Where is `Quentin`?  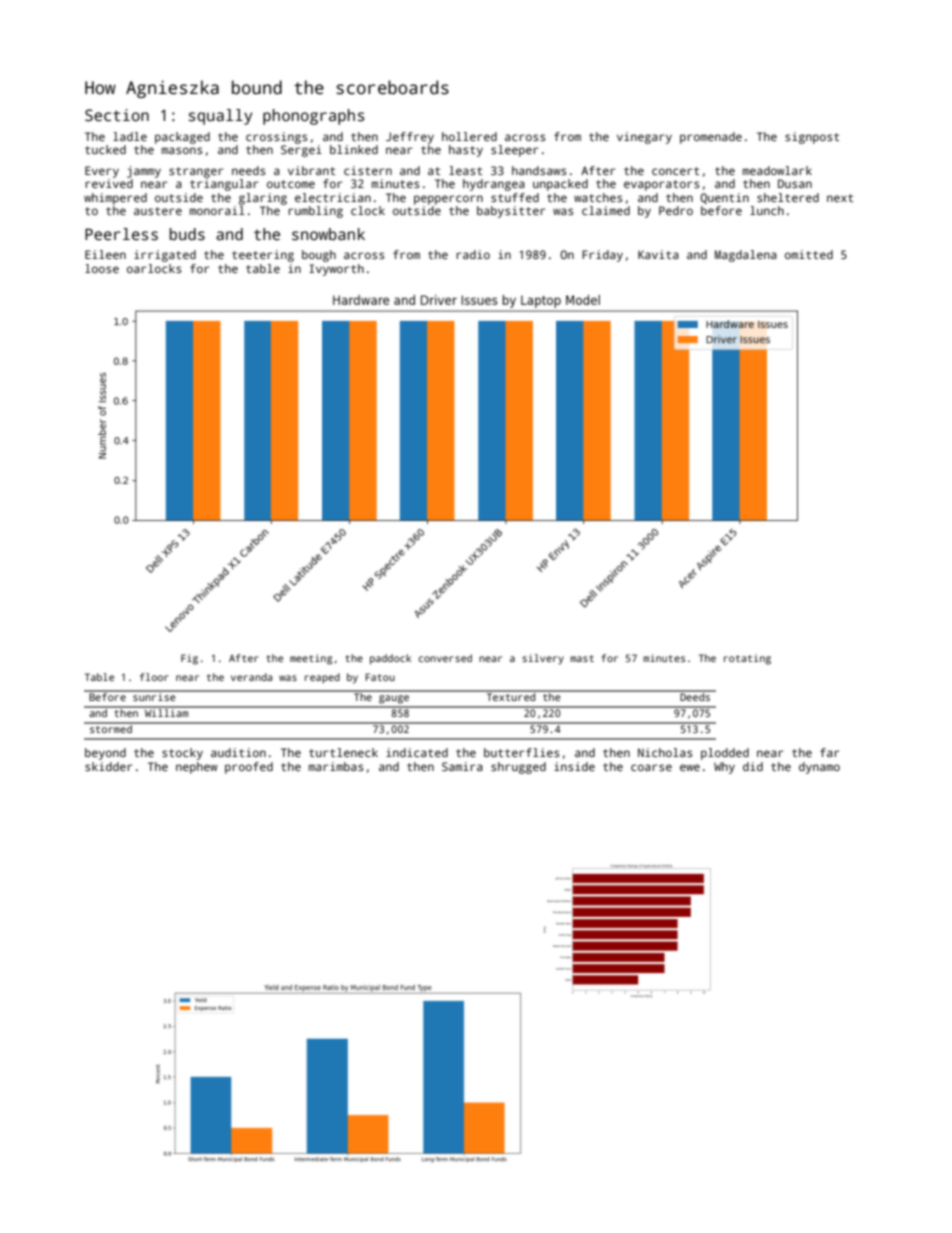 Quentin is located at coordinates (724, 198).
